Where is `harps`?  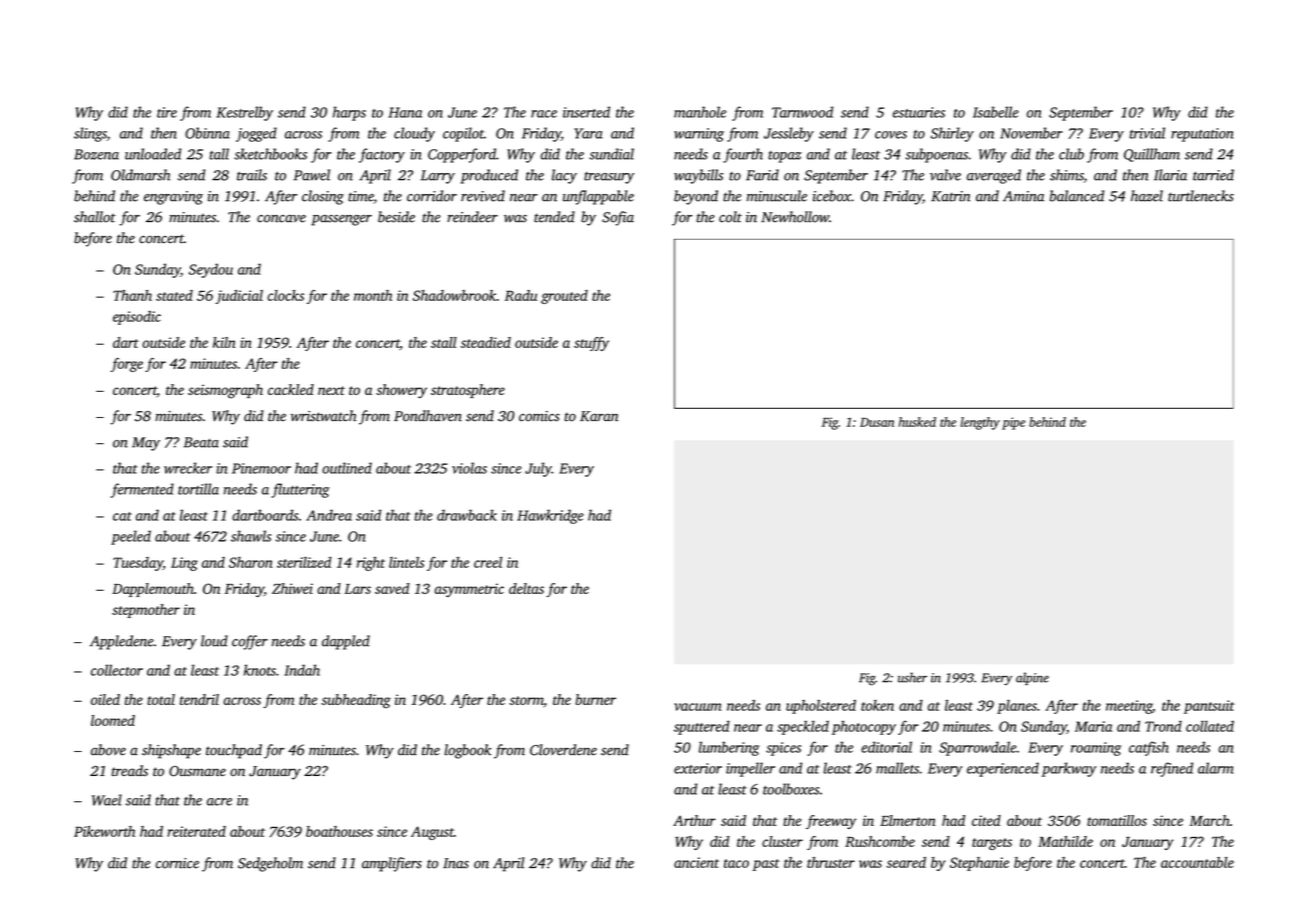
harps is located at coordinates (349, 113).
